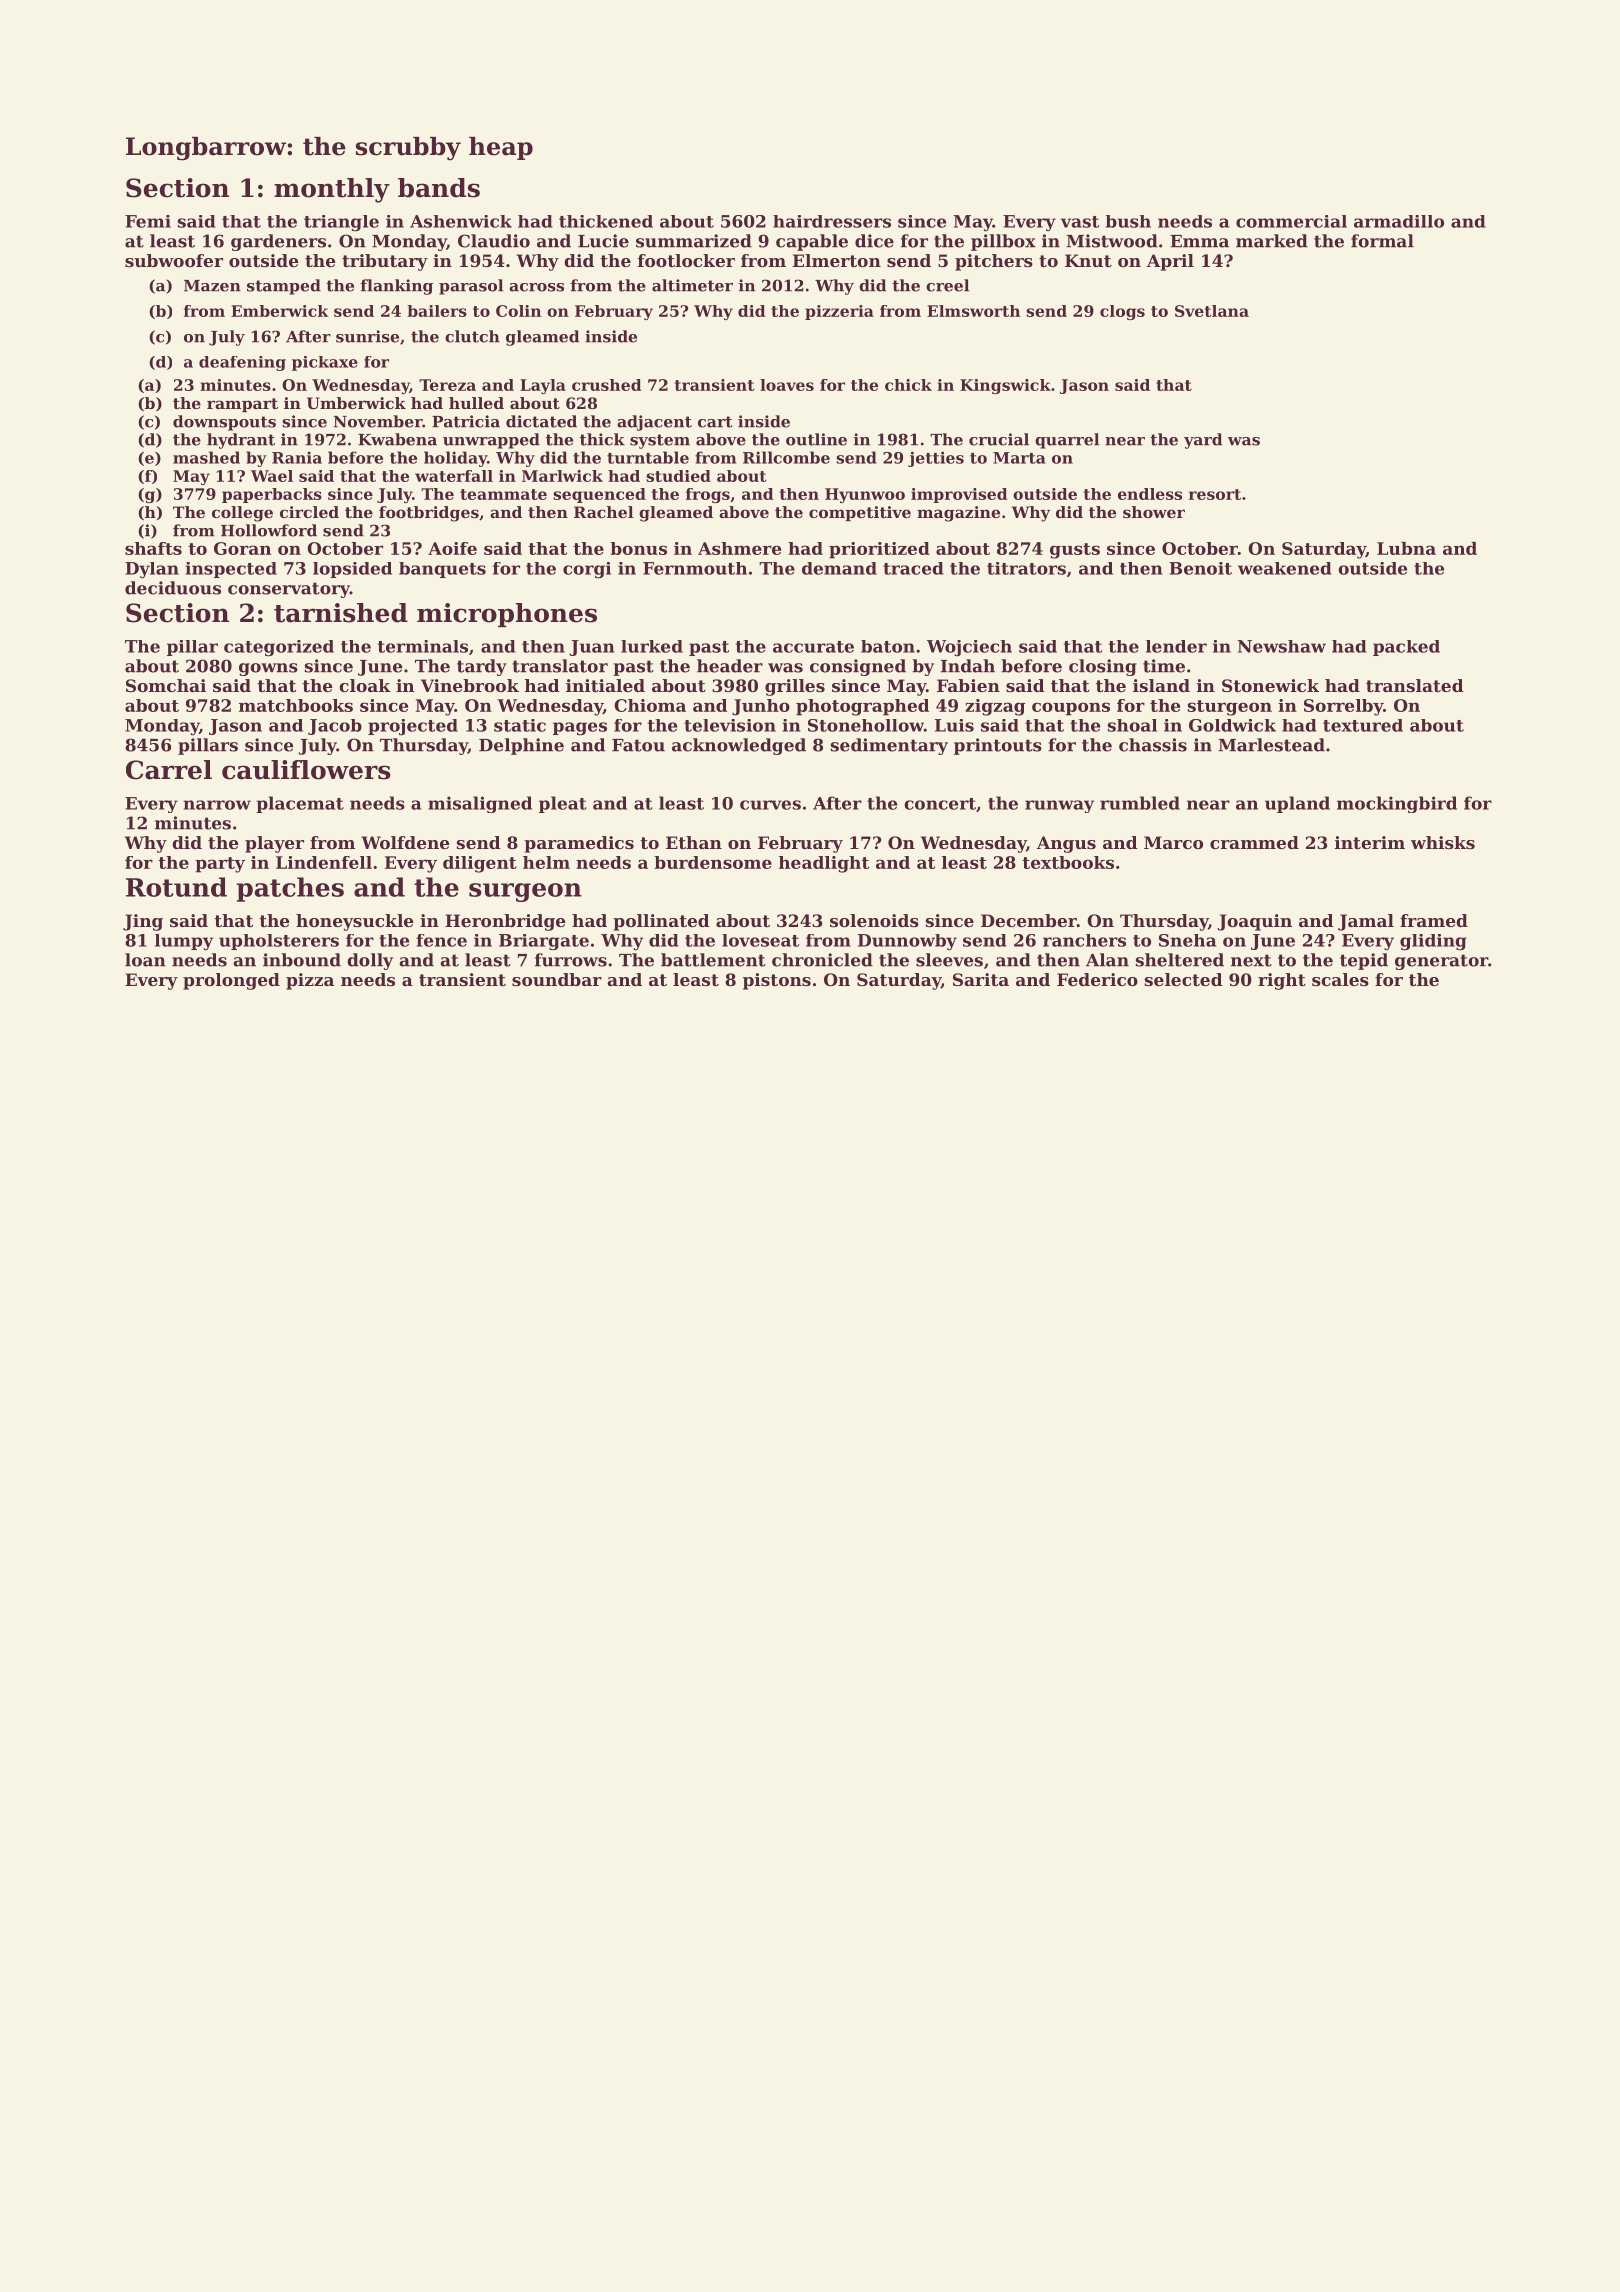 The image size is (1620, 2292). I want to click on textured, so click(1363, 725).
